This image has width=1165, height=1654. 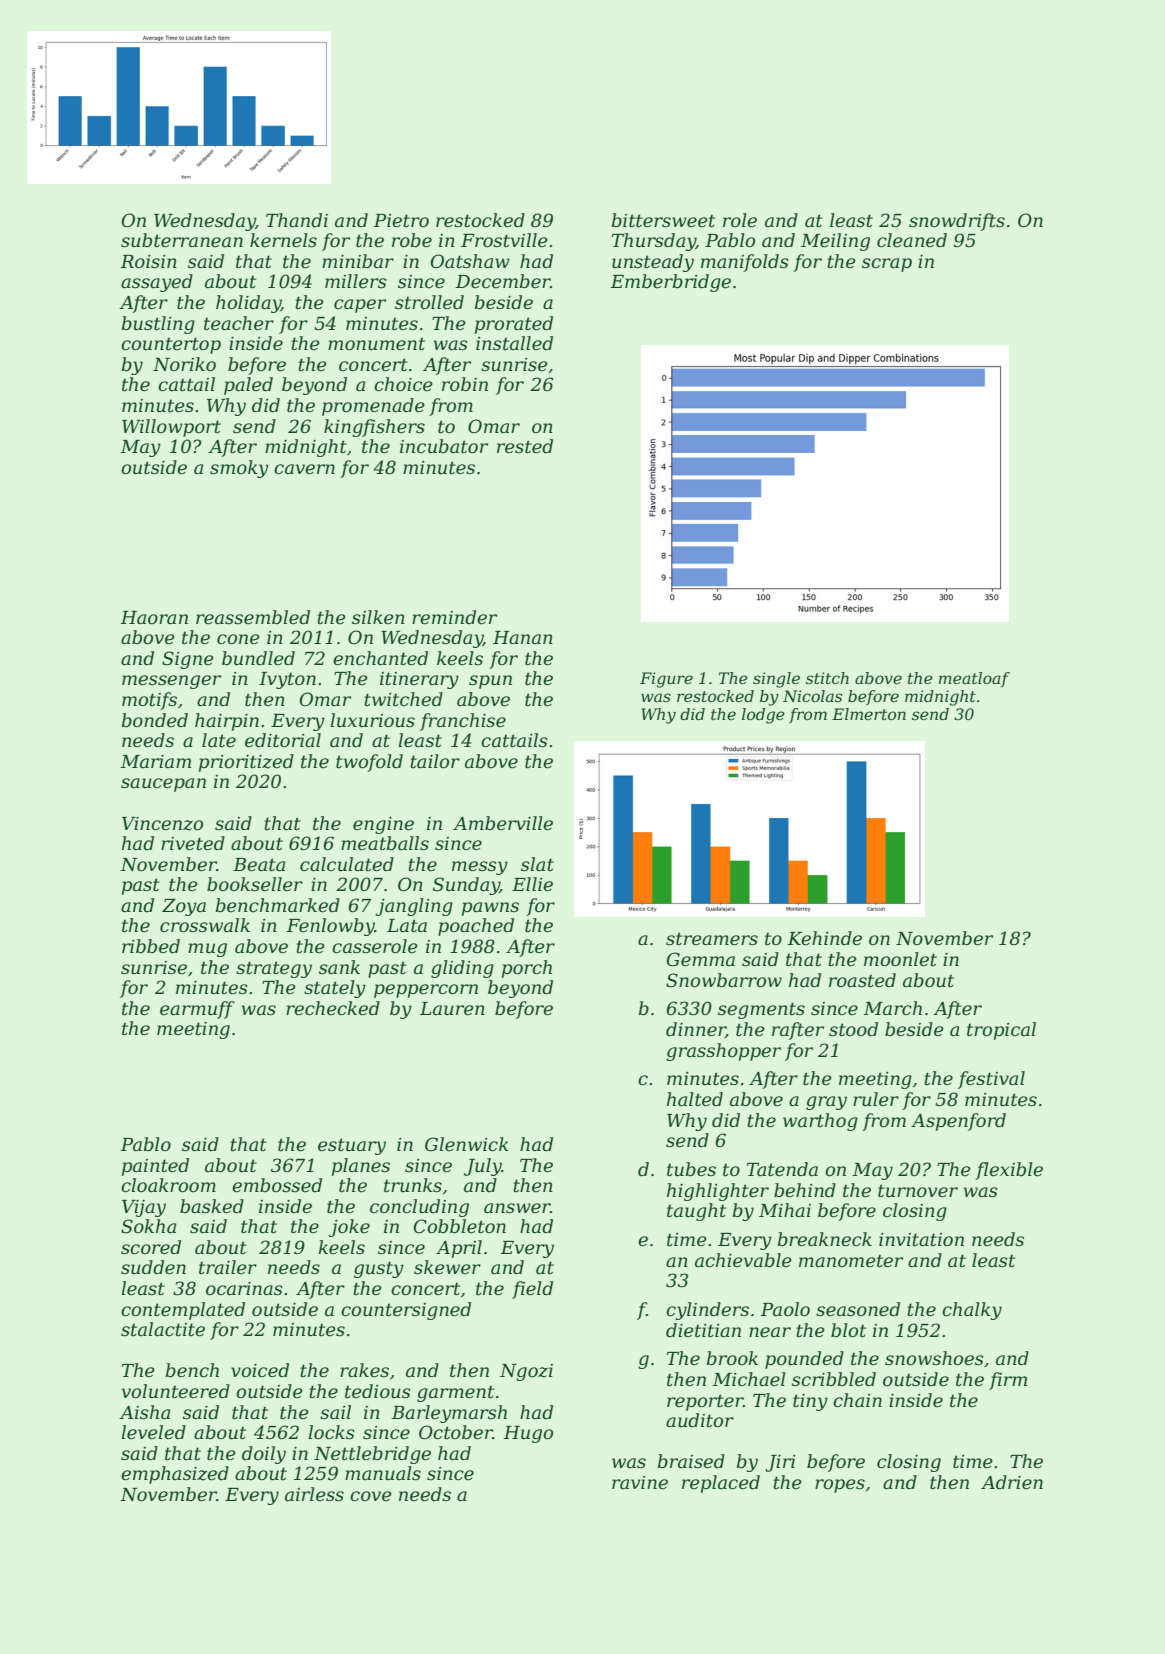 What do you see at coordinates (958, 1122) in the image?
I see `Aspenford` at bounding box center [958, 1122].
